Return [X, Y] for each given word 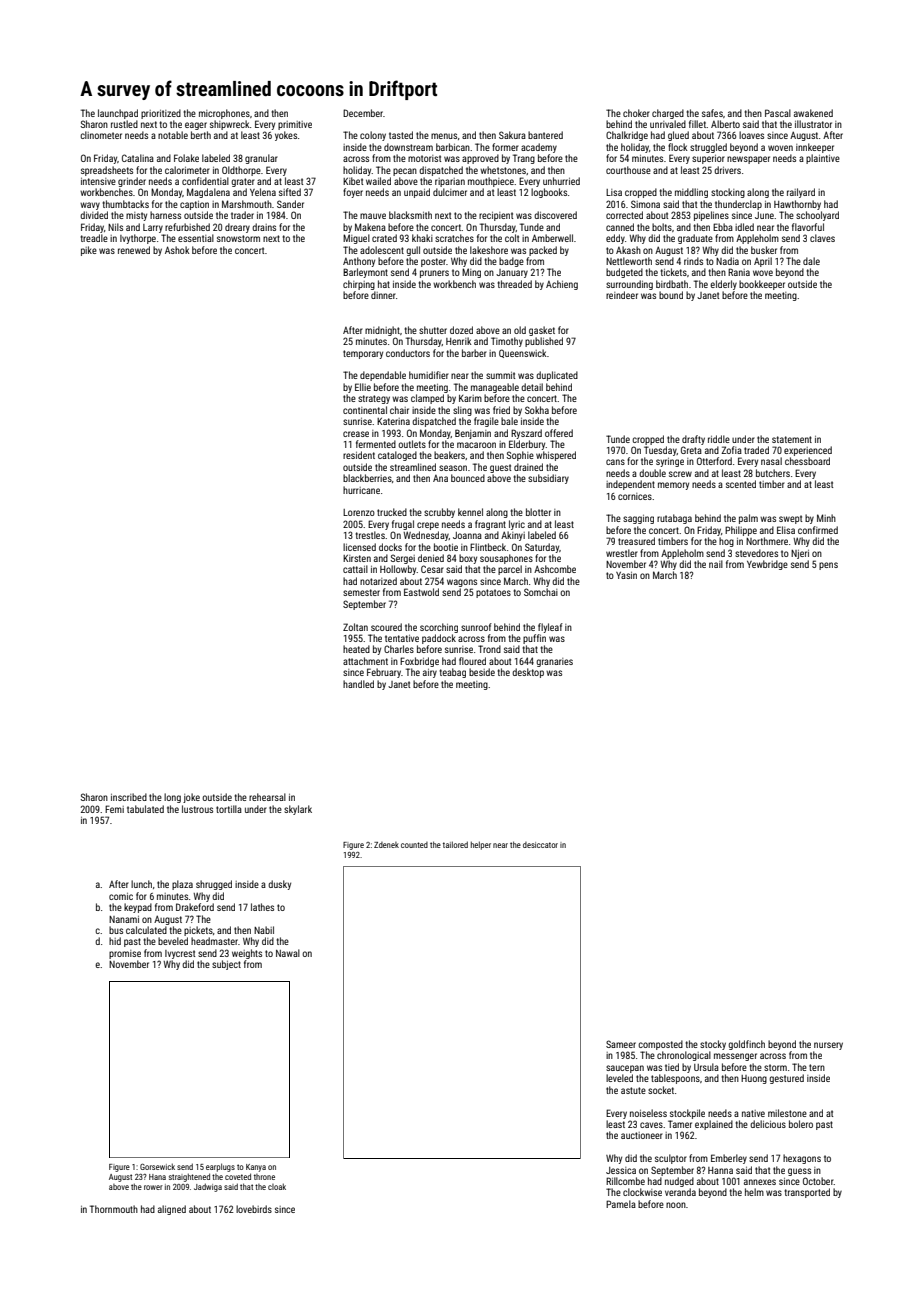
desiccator [540, 845]
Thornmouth [114, 1209]
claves [822, 238]
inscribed [129, 797]
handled [358, 684]
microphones [224, 114]
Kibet [353, 181]
